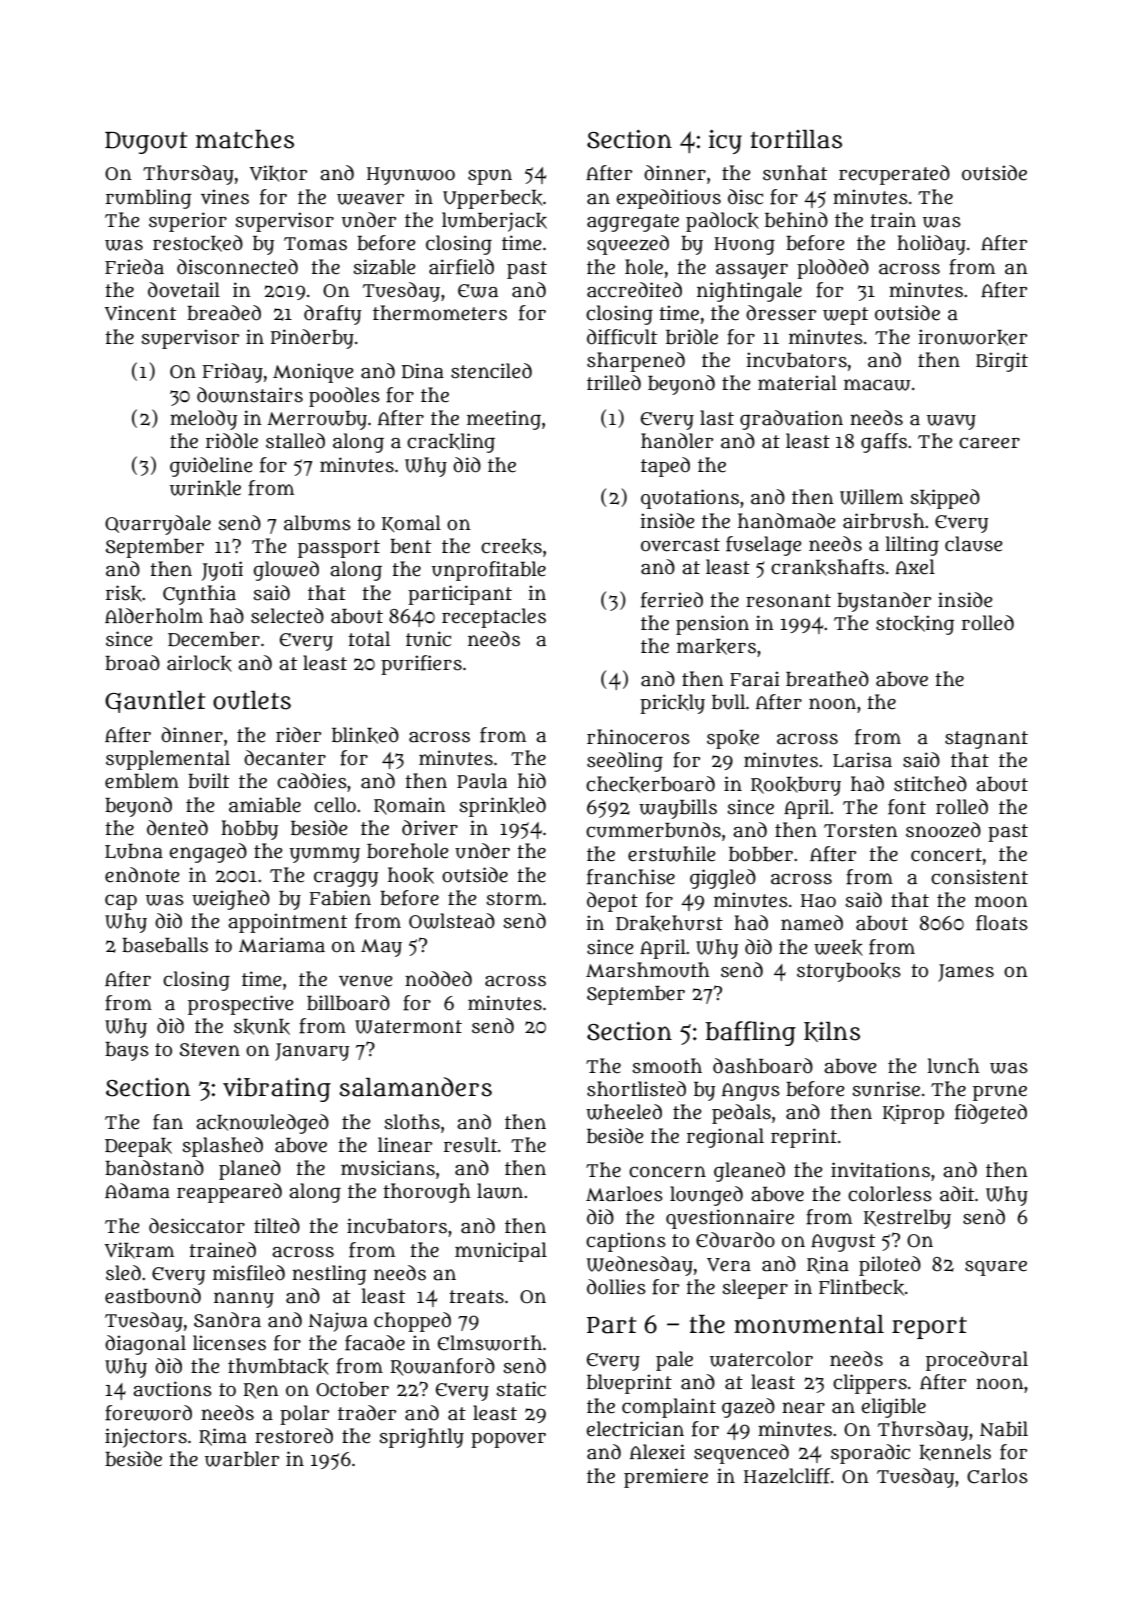  What do you see at coordinates (672, 854) in the document?
I see `erstwhile` at bounding box center [672, 854].
